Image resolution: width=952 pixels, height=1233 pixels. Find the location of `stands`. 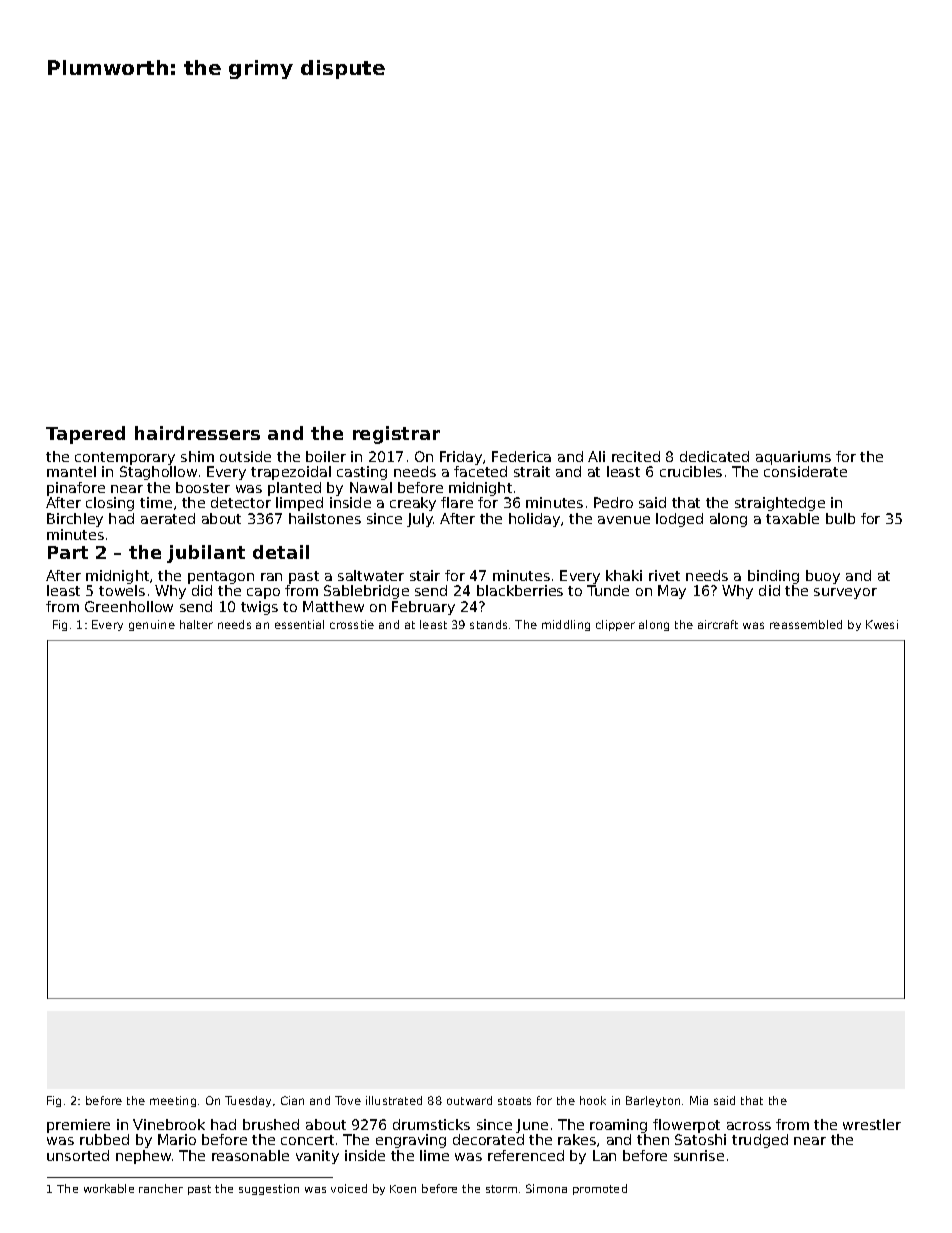

stands is located at coordinates (488, 624).
